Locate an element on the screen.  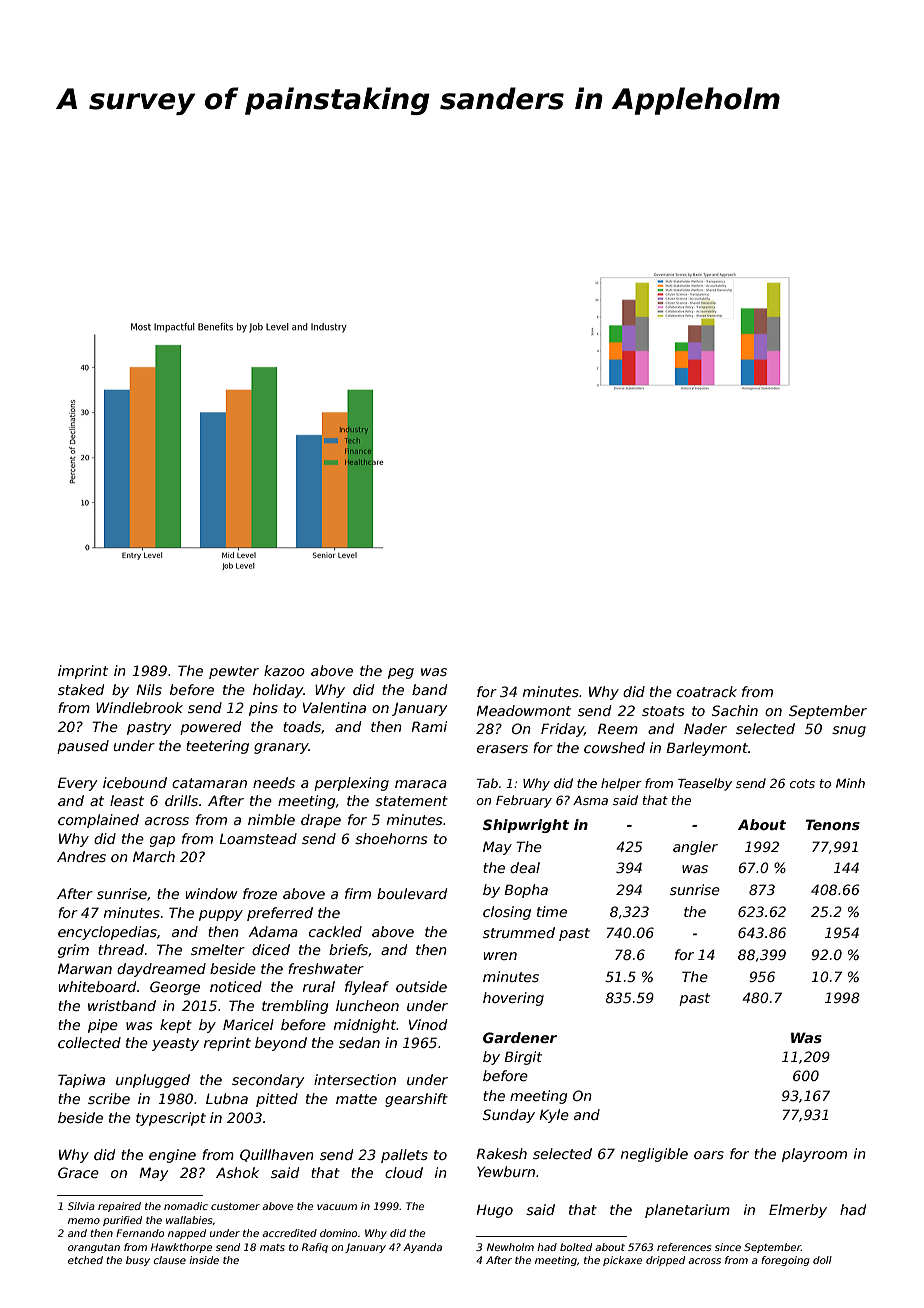
Kyle is located at coordinates (554, 1116).
